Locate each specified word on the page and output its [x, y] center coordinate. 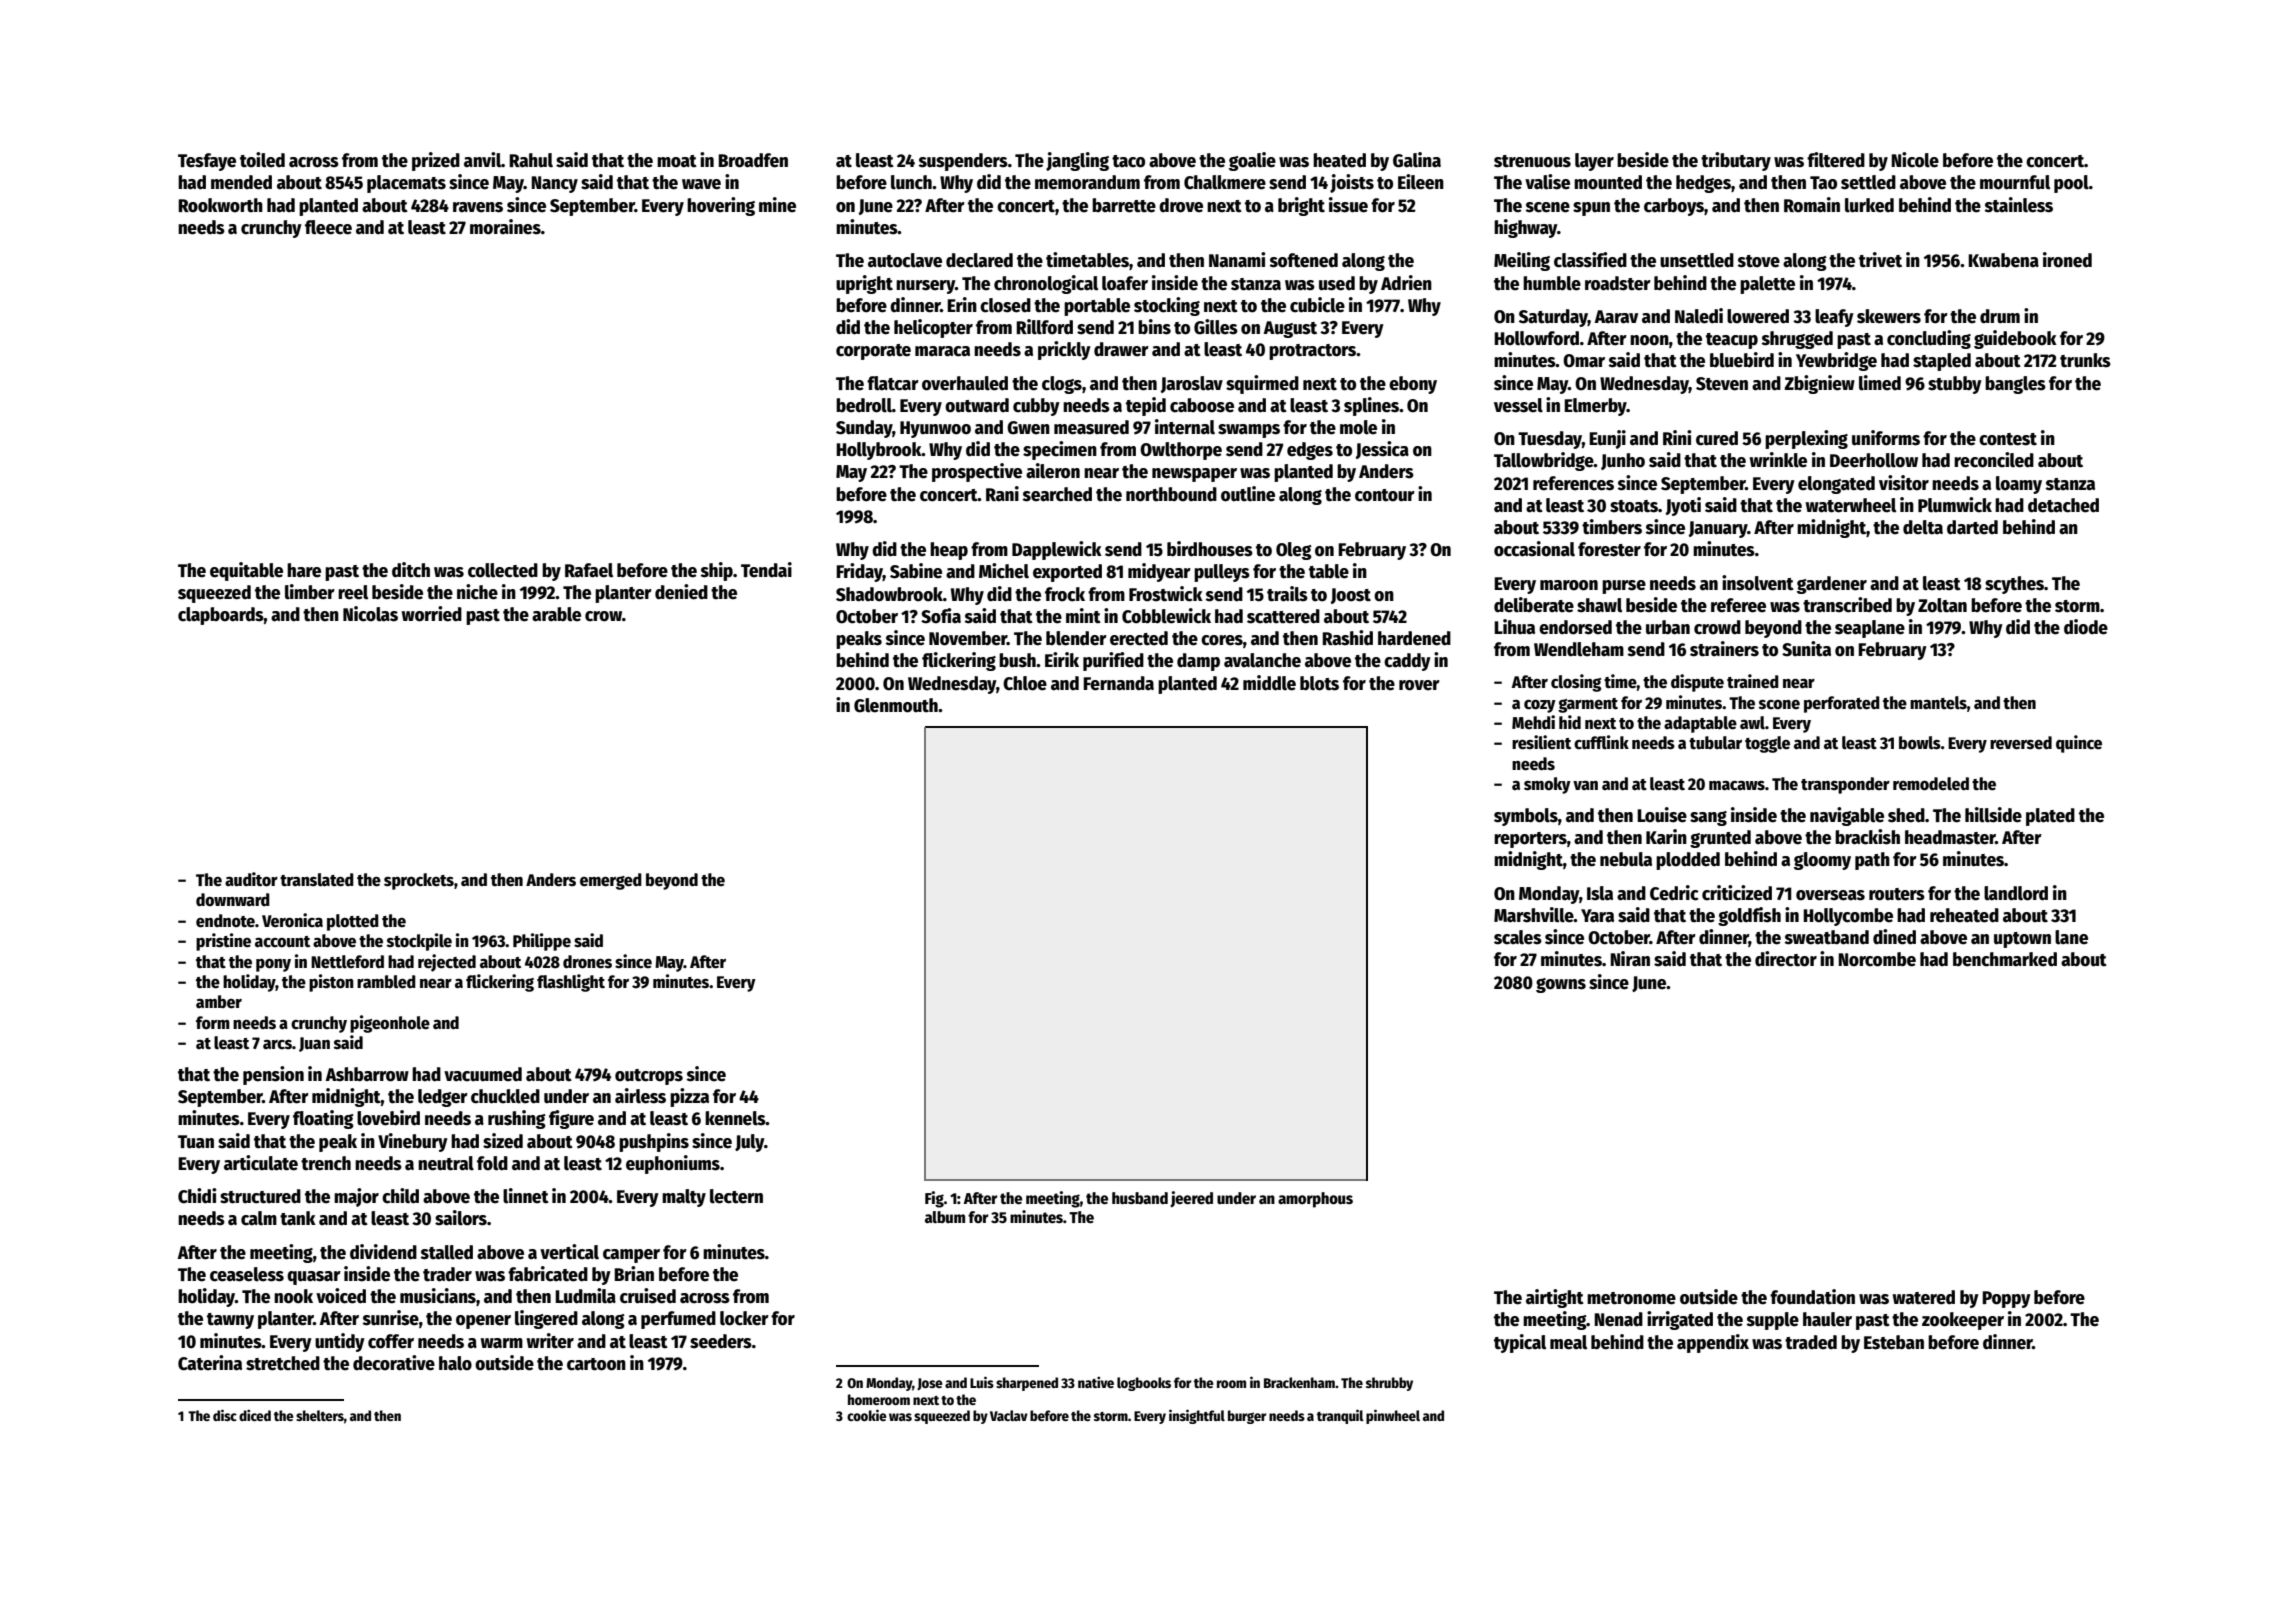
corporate [873, 352]
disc [225, 1415]
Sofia [941, 616]
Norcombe [1877, 959]
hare [304, 570]
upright [864, 284]
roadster [1618, 283]
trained [1753, 681]
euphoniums [673, 1164]
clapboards [221, 616]
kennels [735, 1118]
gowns [1561, 985]
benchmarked [2005, 959]
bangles [2015, 385]
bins [1154, 327]
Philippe [542, 942]
